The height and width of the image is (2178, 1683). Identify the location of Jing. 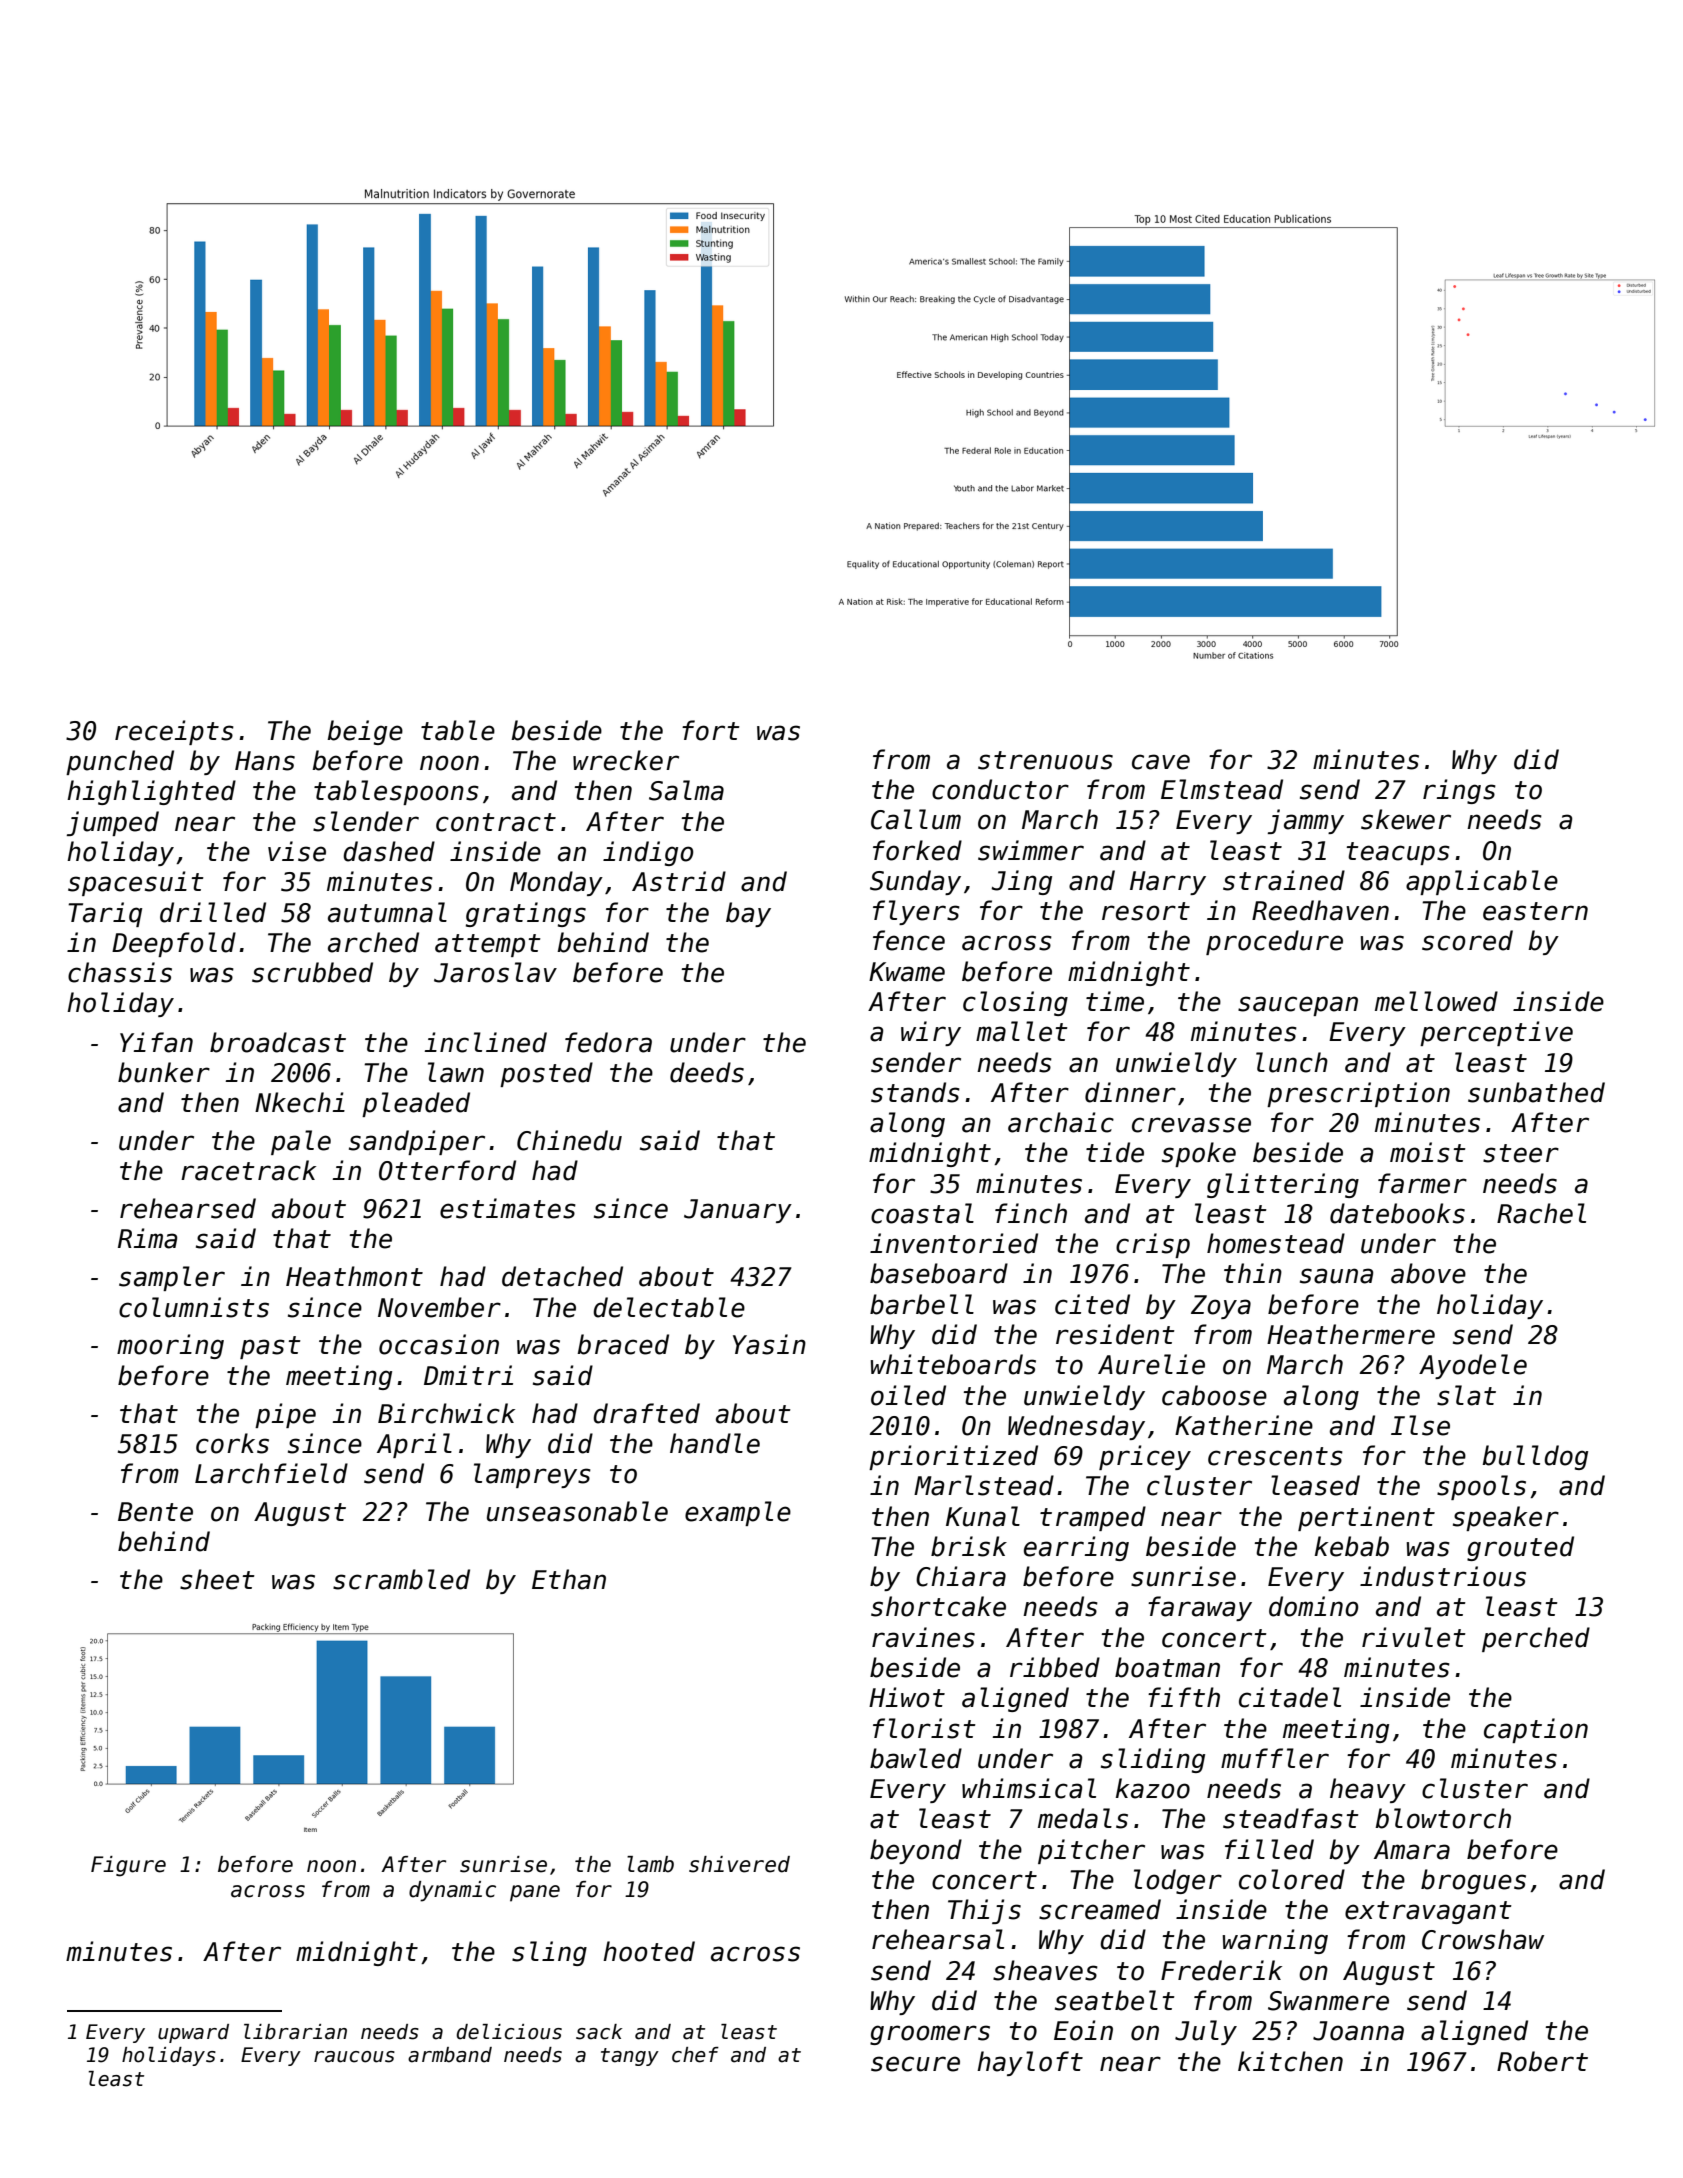
(1021, 882).
